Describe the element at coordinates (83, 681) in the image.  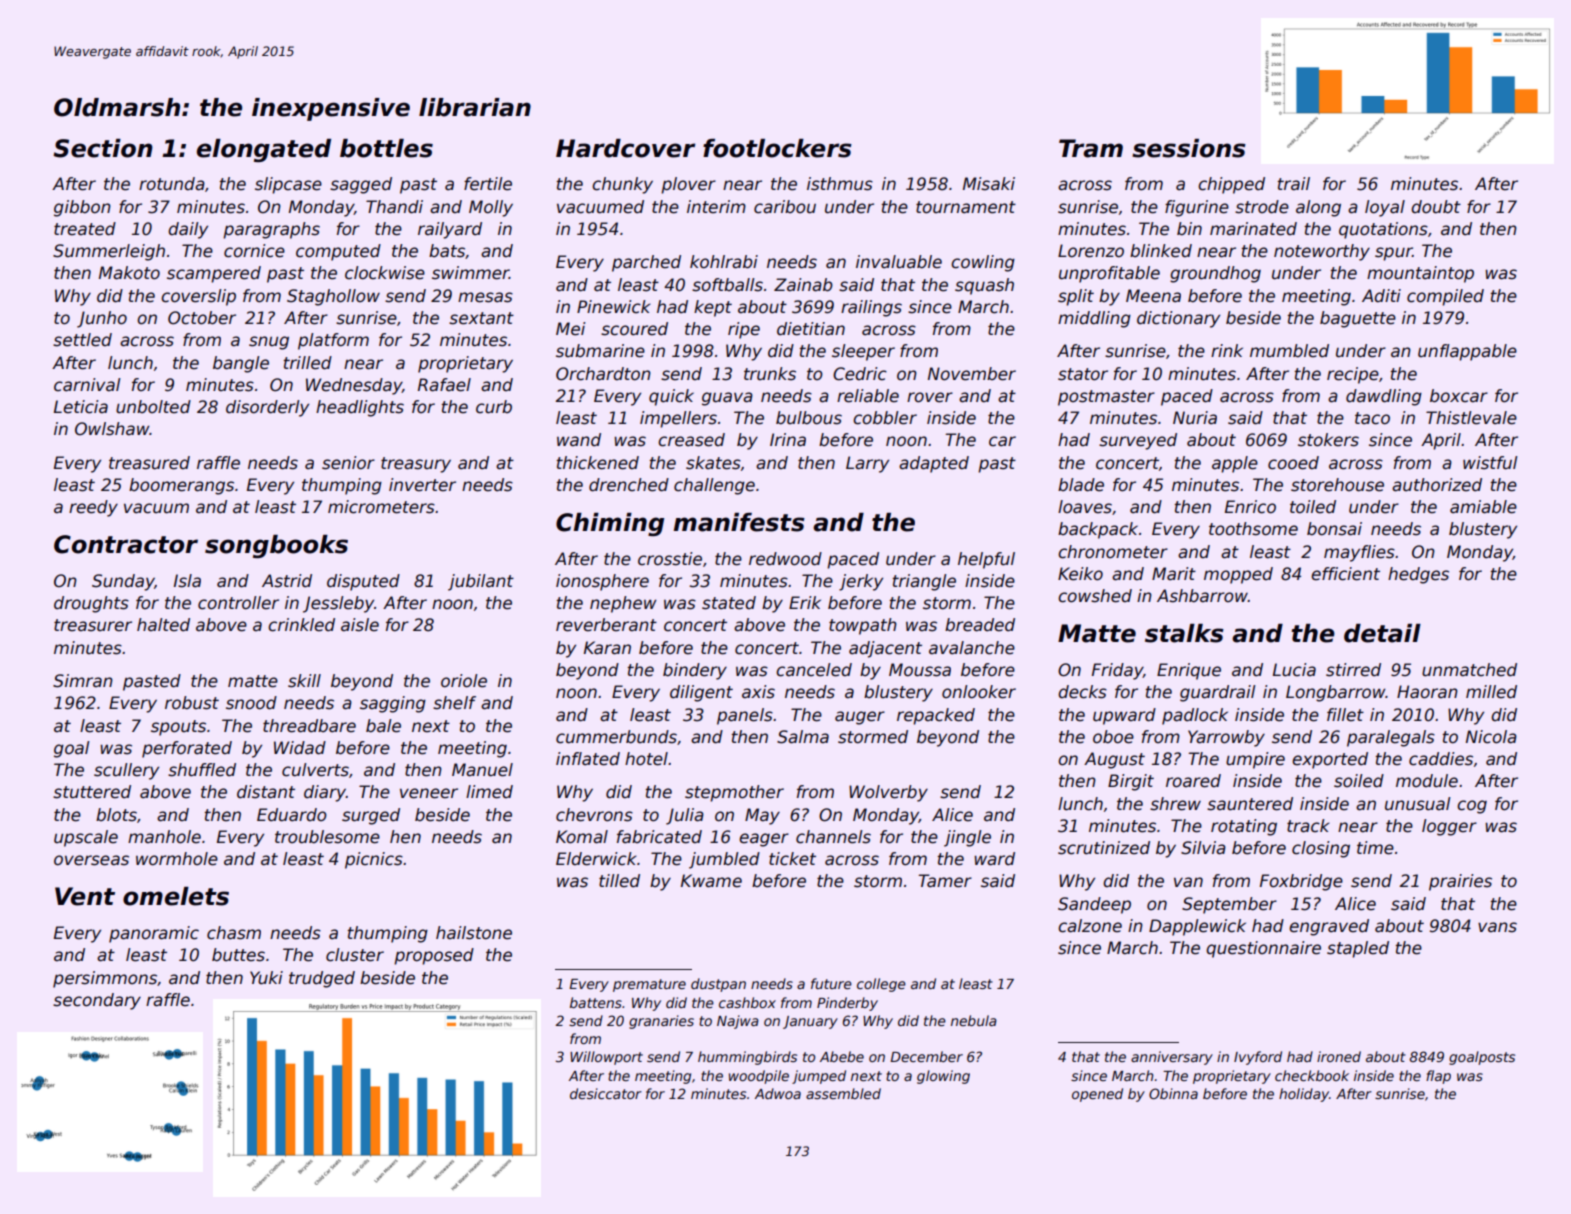
I see `Simran` at that location.
